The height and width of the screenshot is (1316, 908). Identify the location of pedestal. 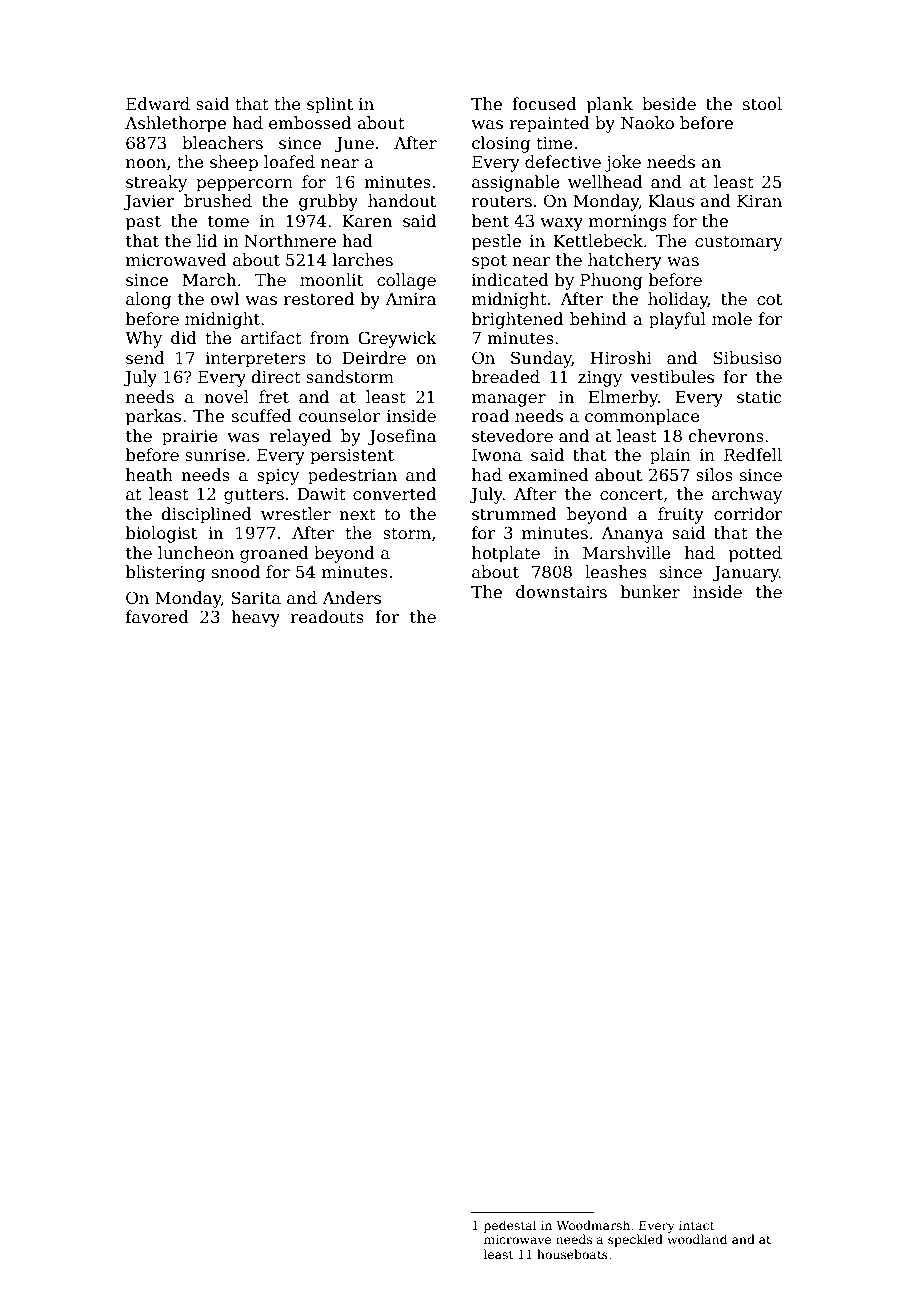
(510, 1226).
